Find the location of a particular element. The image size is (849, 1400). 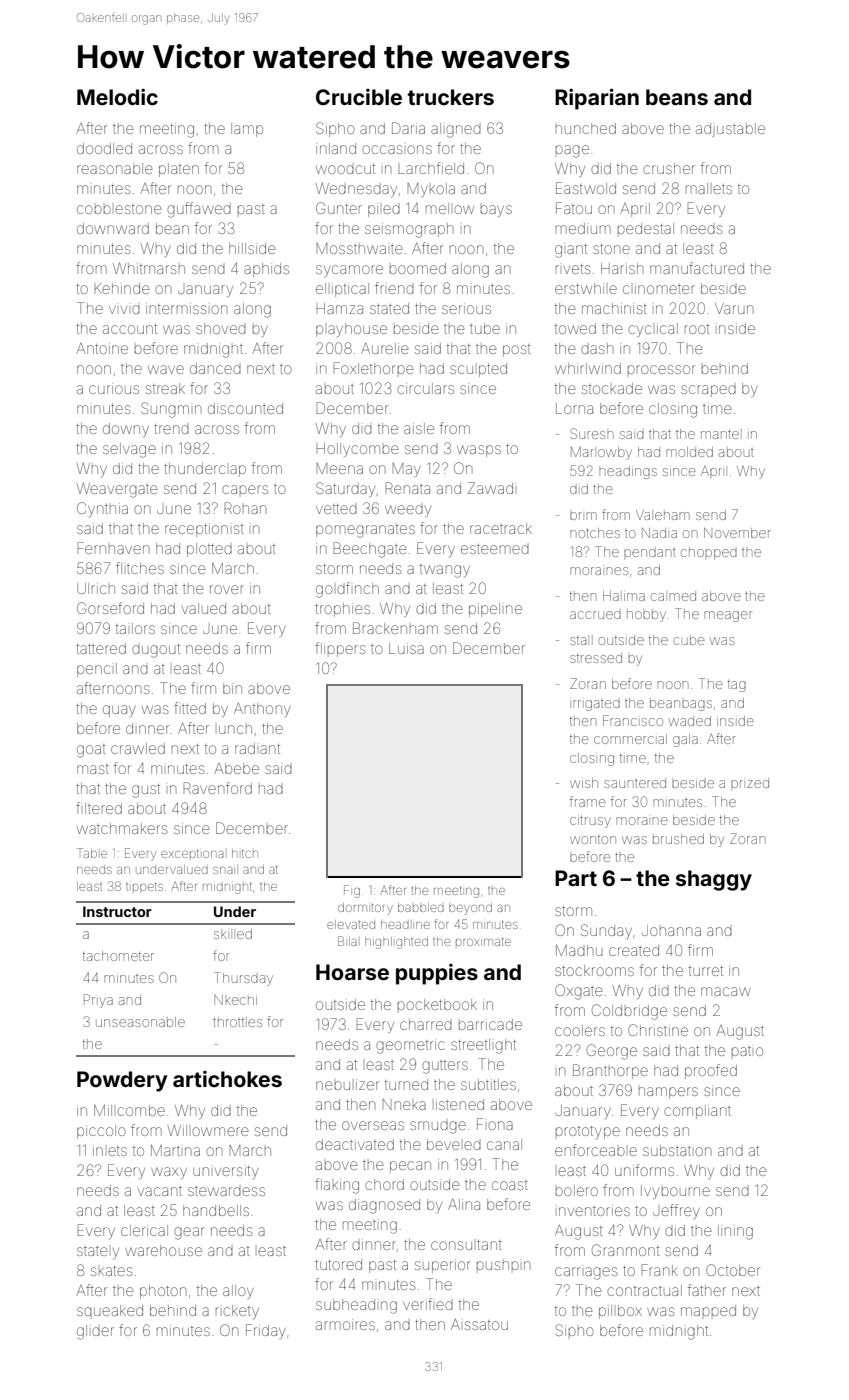

Riparian is located at coordinates (597, 99).
